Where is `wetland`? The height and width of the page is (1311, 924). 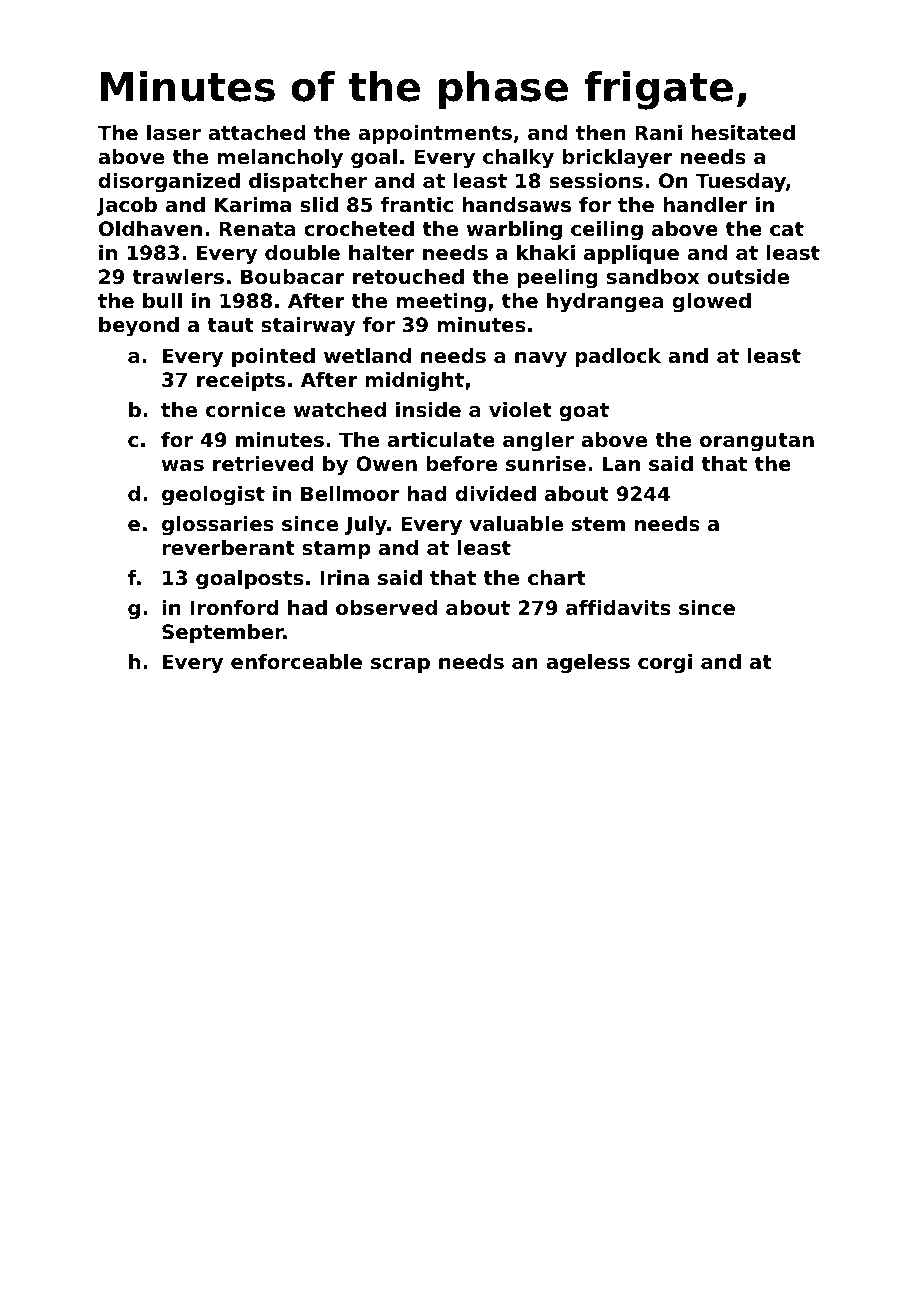
wetland is located at coordinates (367, 356).
